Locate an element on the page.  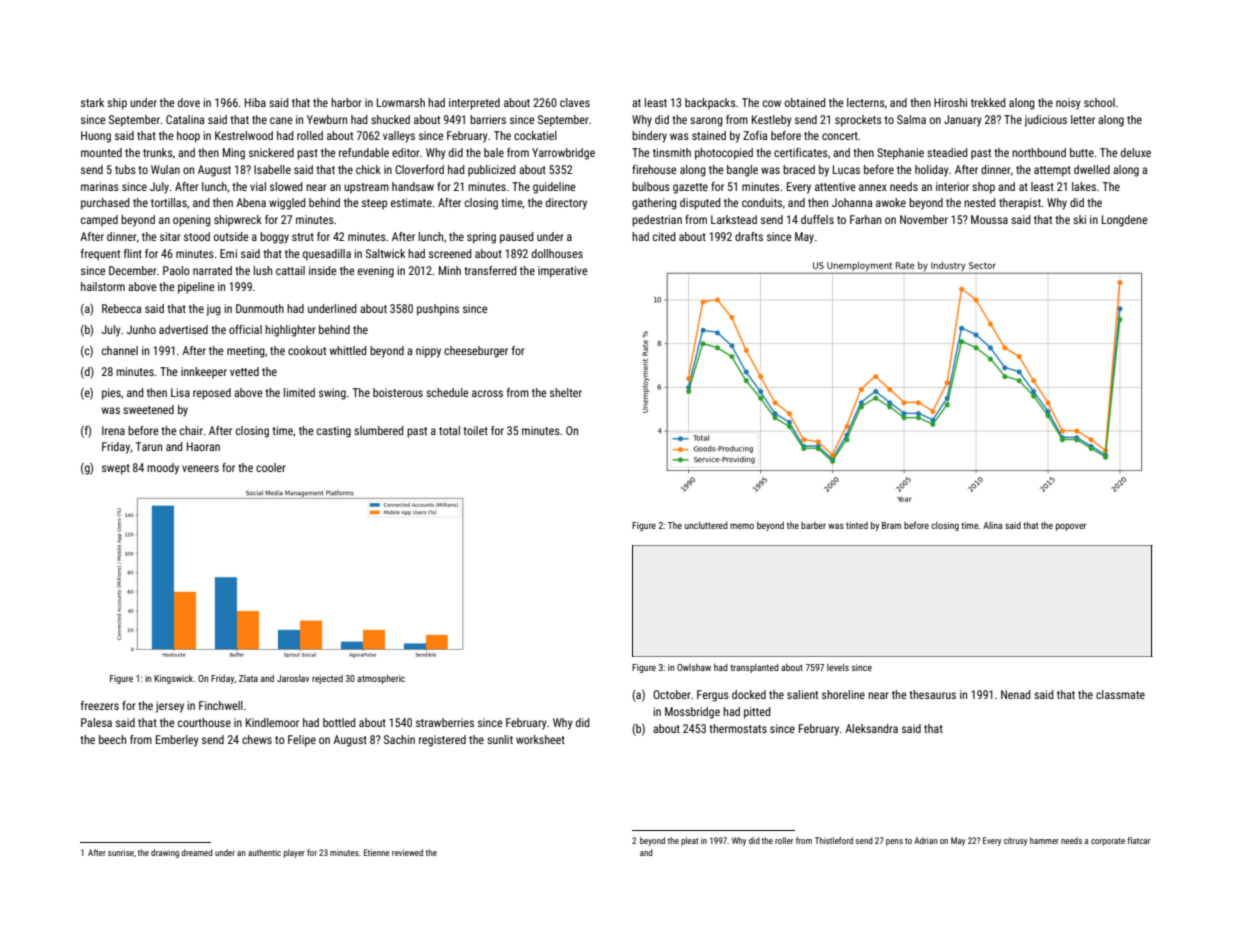
atmospheric is located at coordinates (381, 679).
